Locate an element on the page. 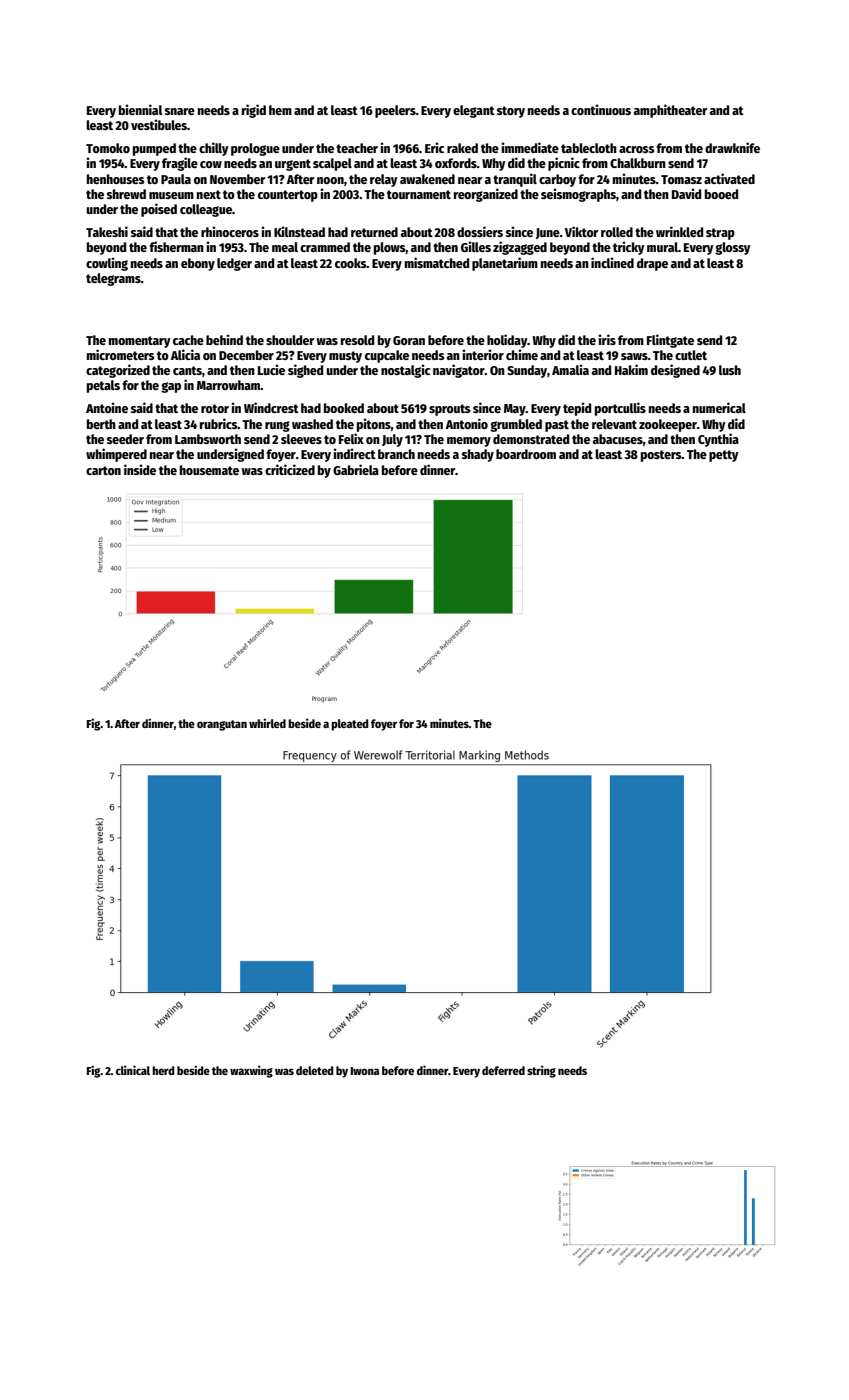 Image resolution: width=849 pixels, height=1400 pixels. petals is located at coordinates (103, 386).
